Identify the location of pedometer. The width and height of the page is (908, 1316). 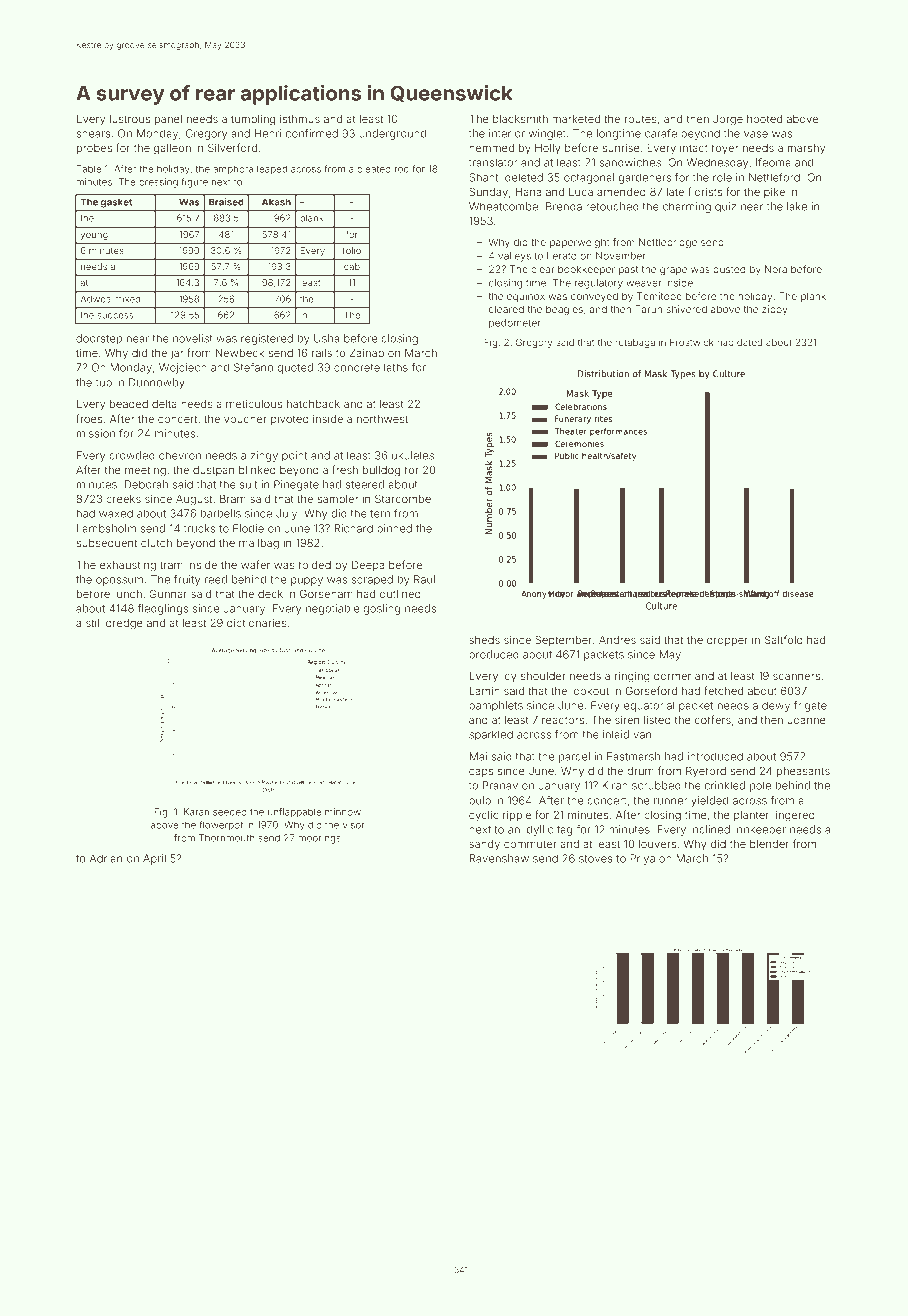
(515, 324).
